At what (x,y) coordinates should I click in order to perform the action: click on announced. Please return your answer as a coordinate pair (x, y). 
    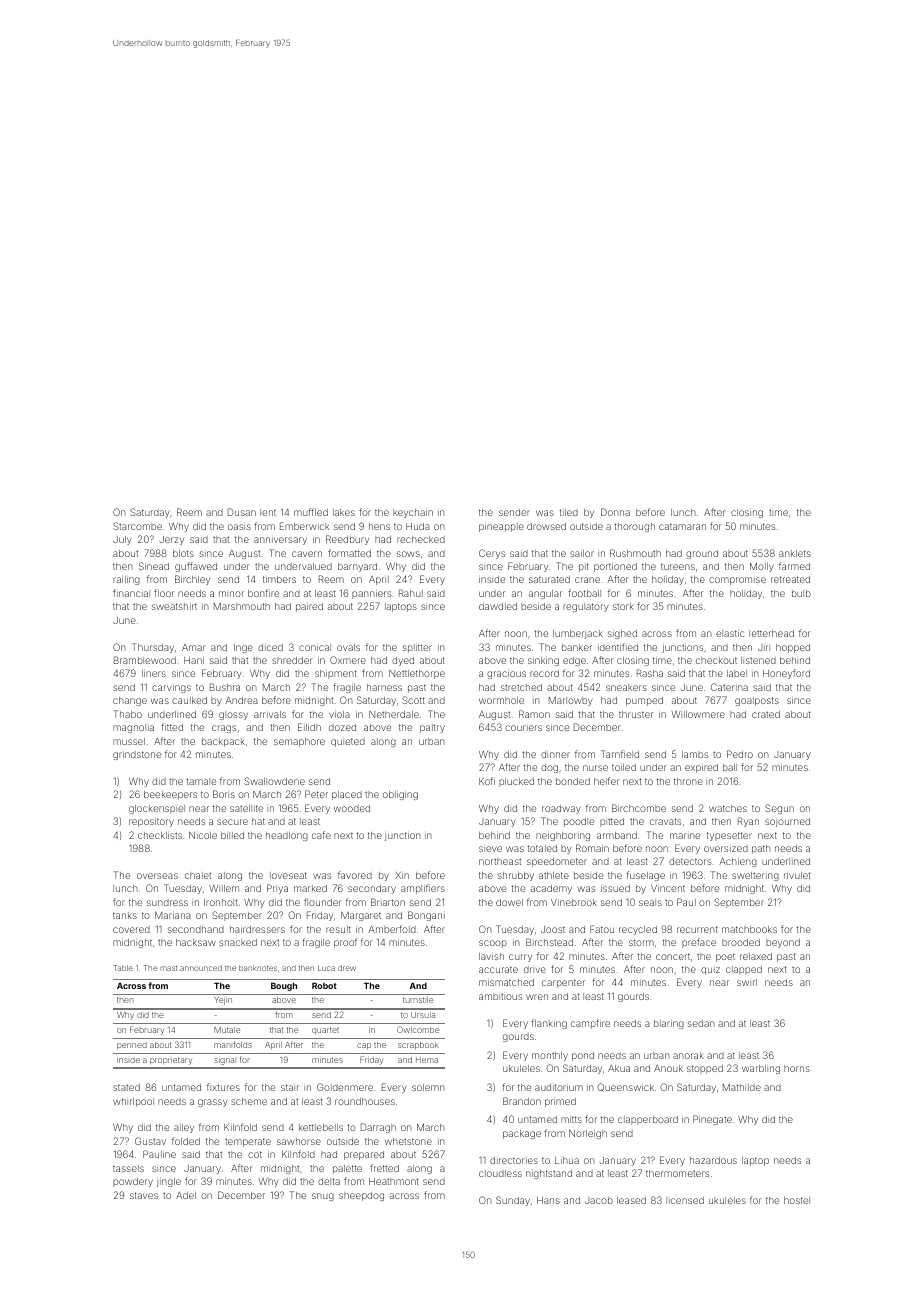
    Looking at the image, I should click on (201, 968).
